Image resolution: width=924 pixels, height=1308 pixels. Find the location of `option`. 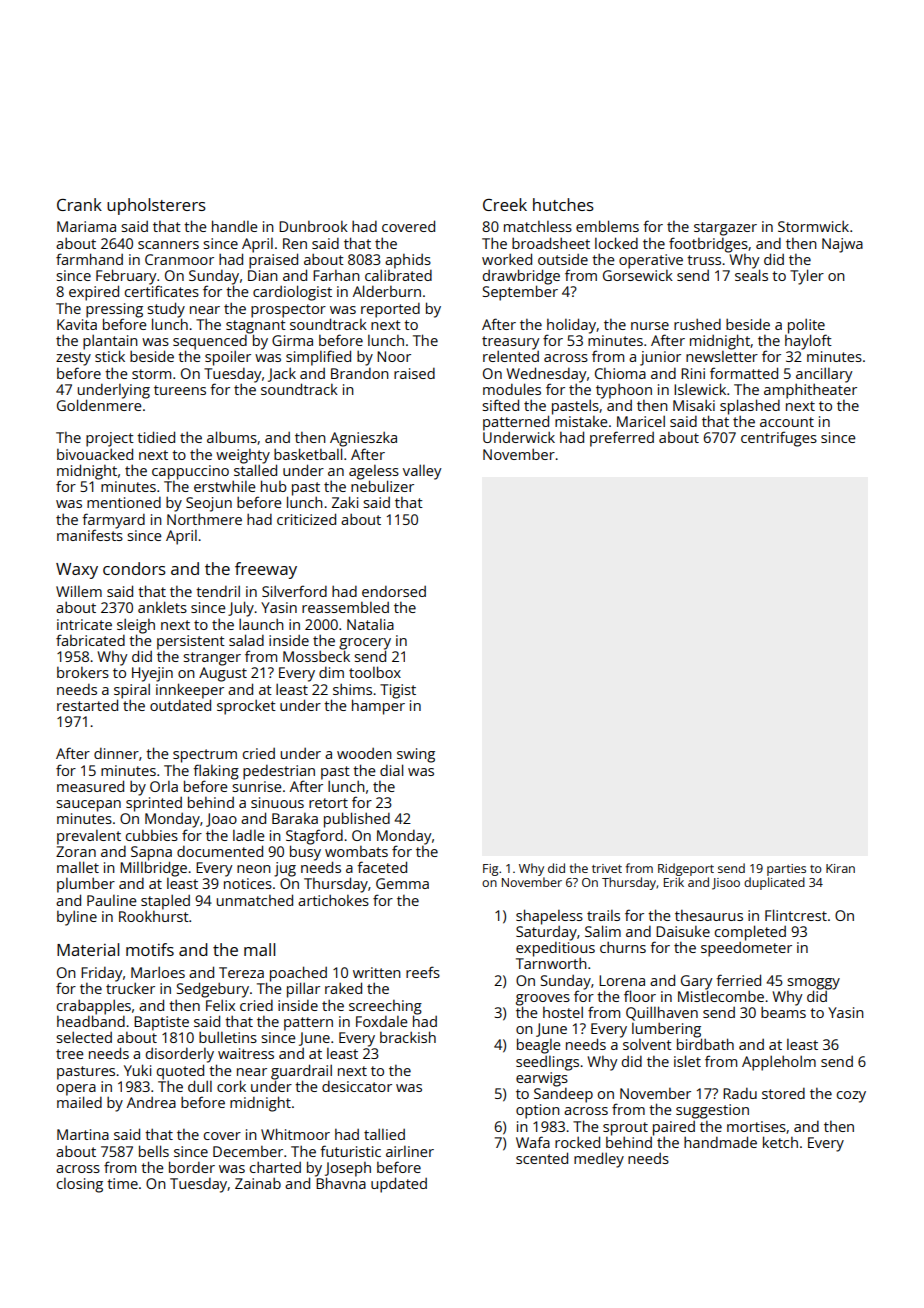

option is located at coordinates (538, 1111).
